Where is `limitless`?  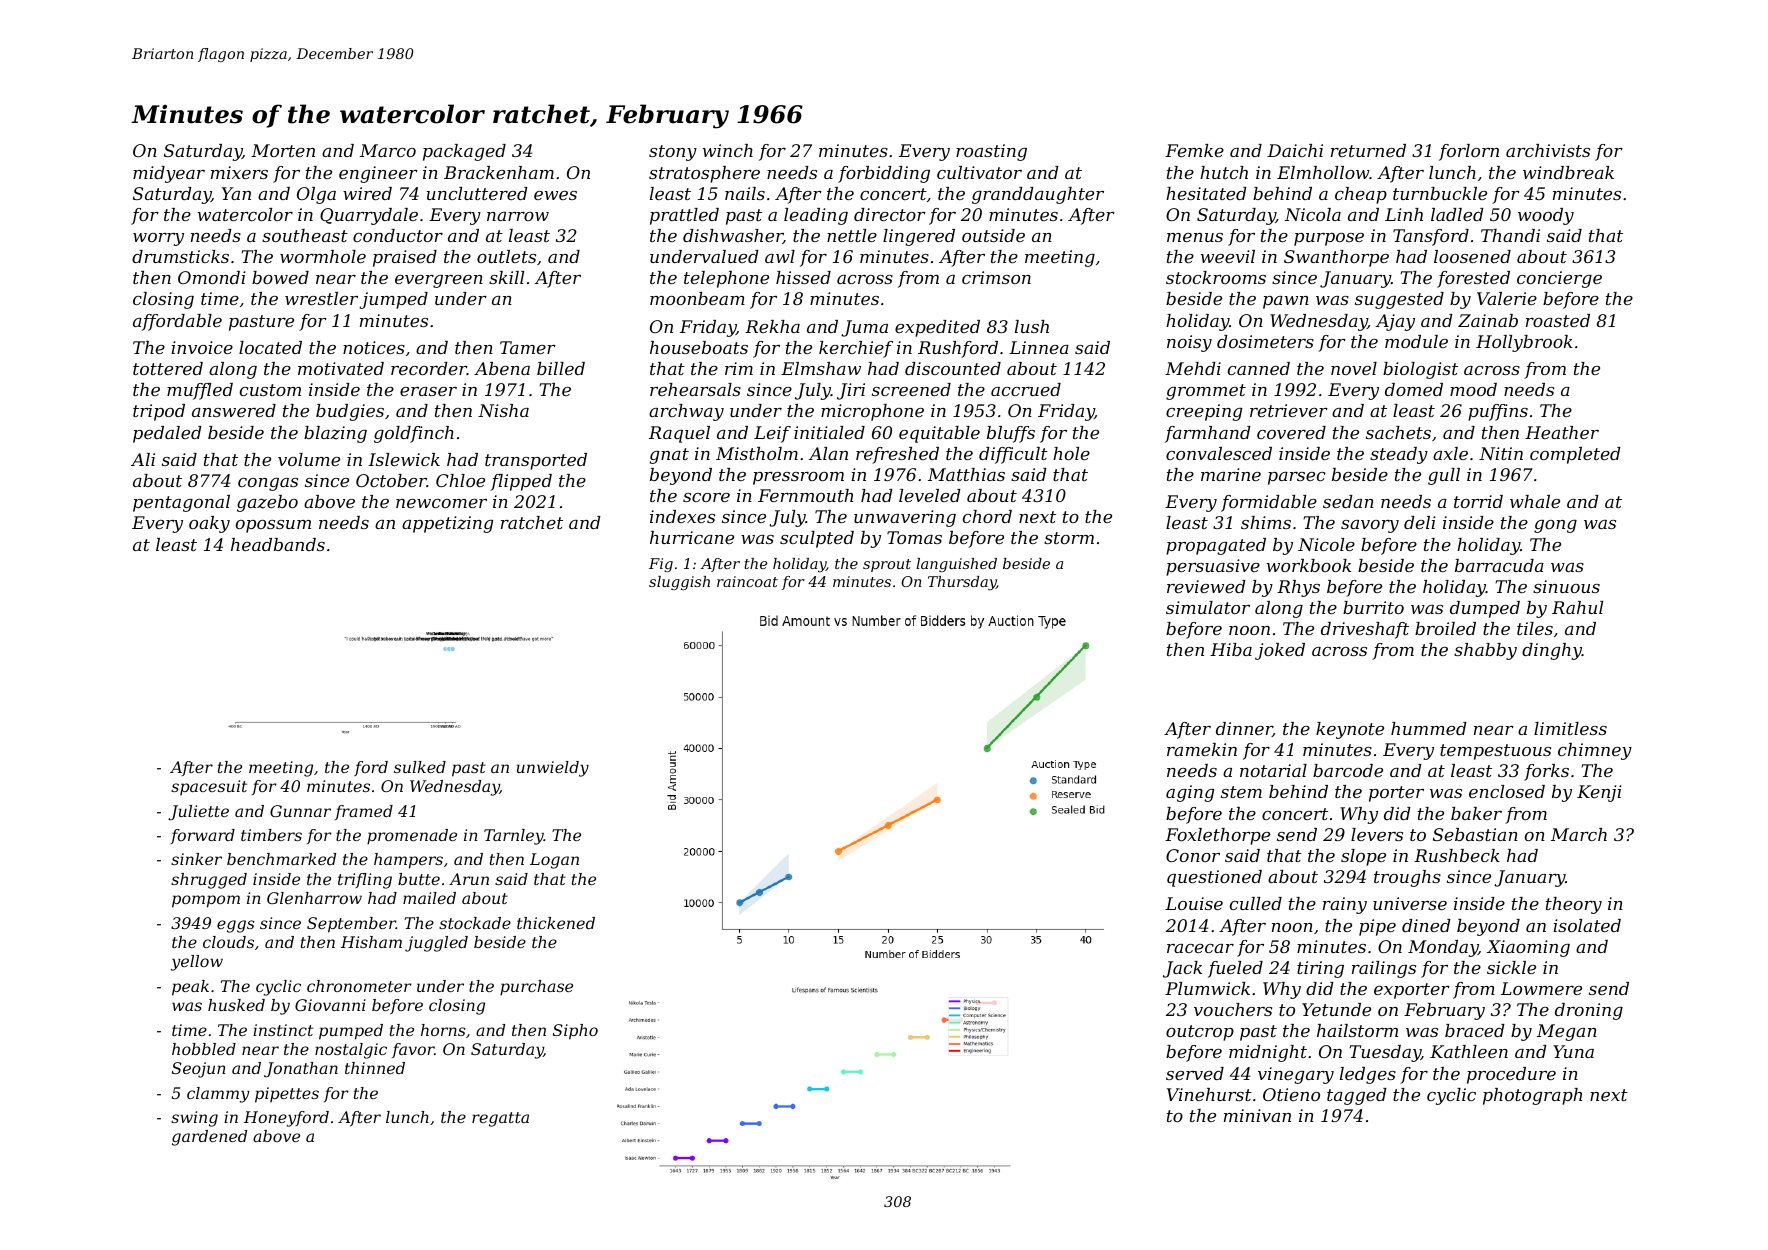 limitless is located at coordinates (1570, 728).
